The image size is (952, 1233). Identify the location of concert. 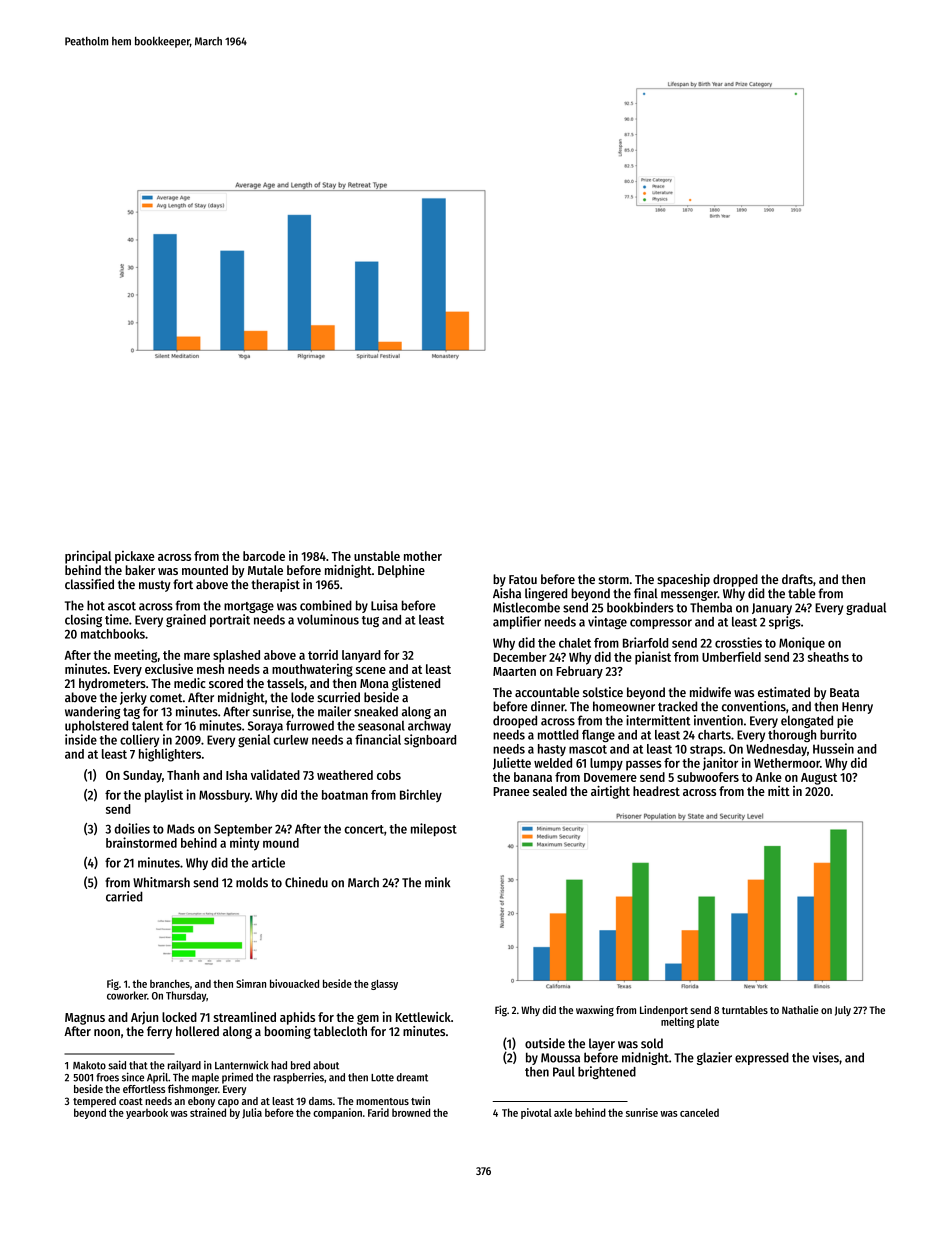
(364, 829).
